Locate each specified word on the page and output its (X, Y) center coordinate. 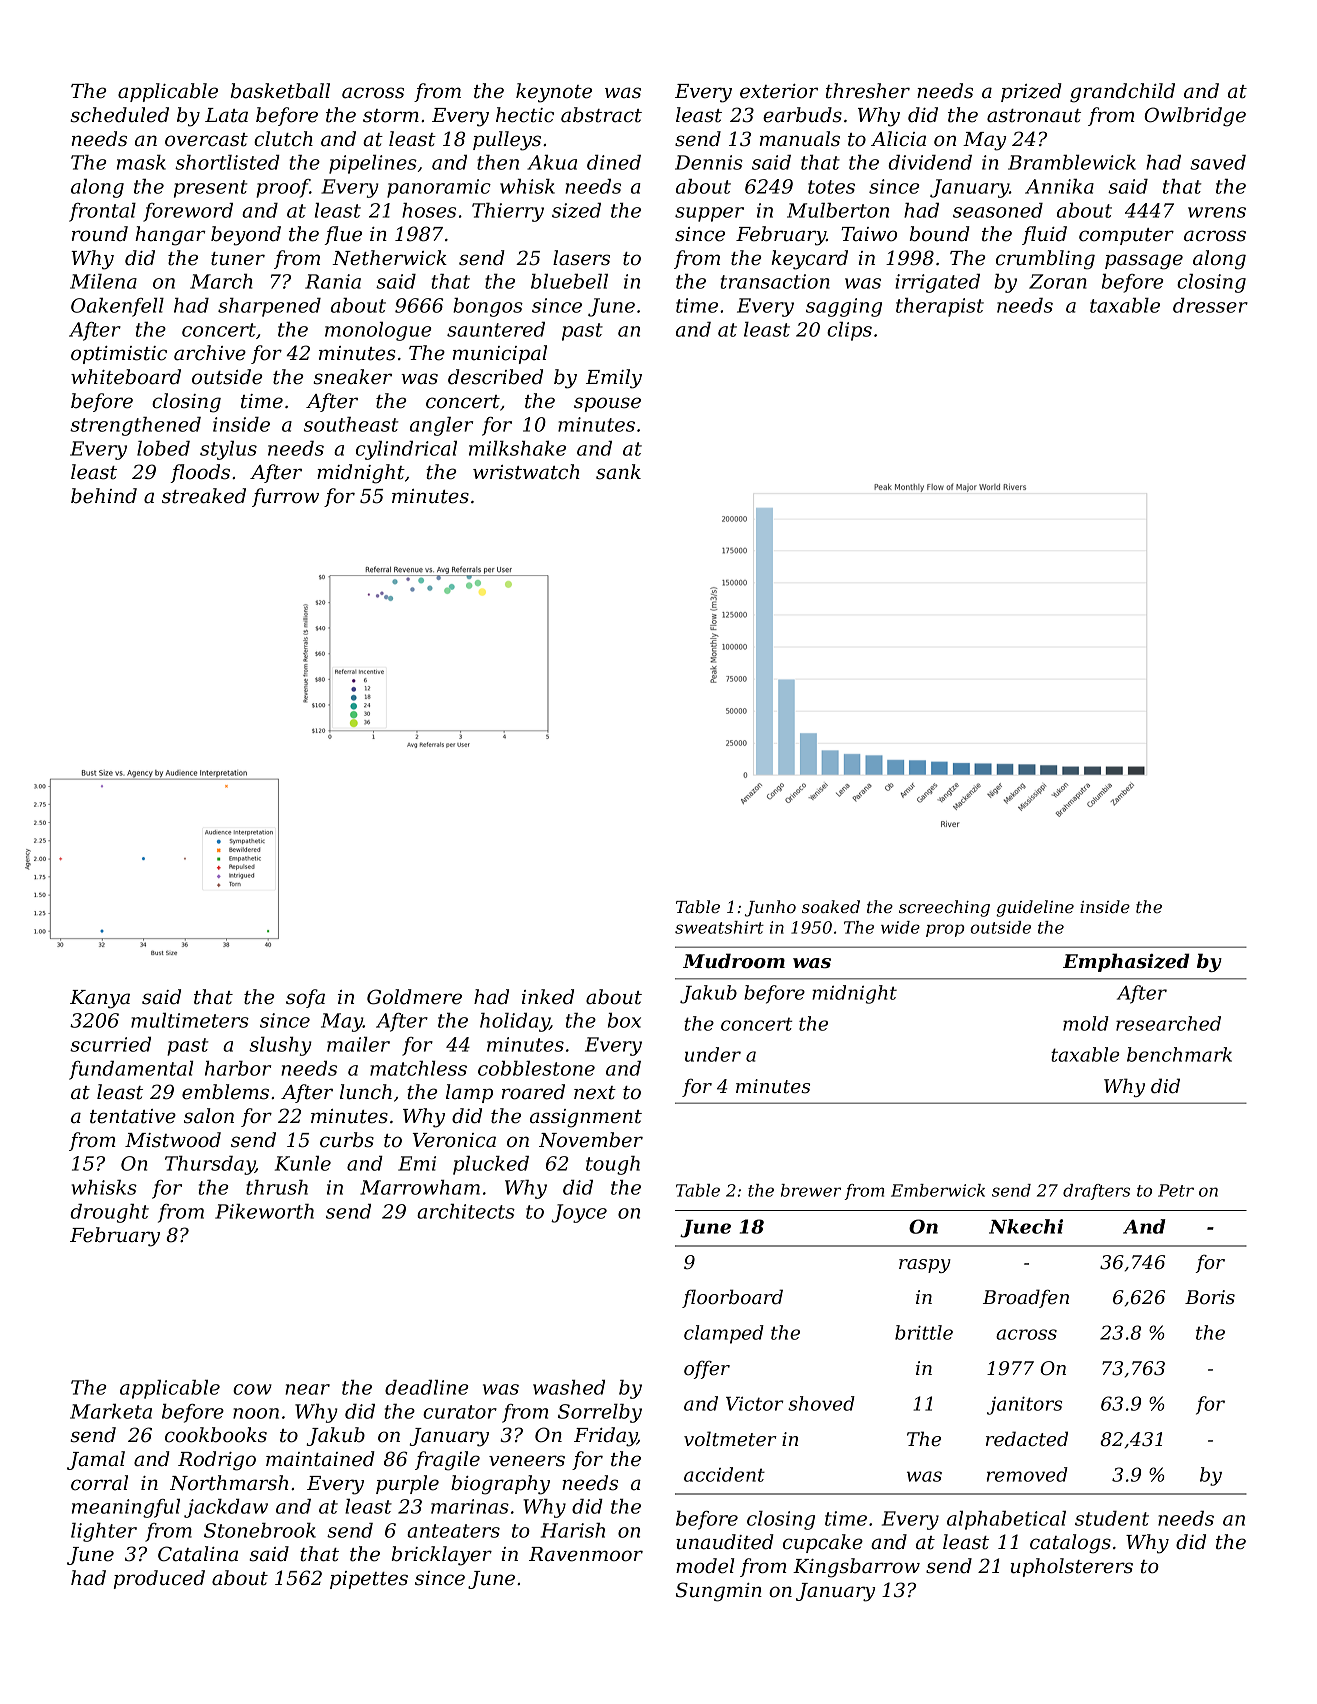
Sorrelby (600, 1413)
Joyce (579, 1213)
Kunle (303, 1163)
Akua (552, 162)
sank (618, 472)
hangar (170, 236)
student (1112, 1518)
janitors (1024, 1405)
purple (407, 1484)
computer (1126, 236)
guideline (1035, 908)
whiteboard (126, 377)
